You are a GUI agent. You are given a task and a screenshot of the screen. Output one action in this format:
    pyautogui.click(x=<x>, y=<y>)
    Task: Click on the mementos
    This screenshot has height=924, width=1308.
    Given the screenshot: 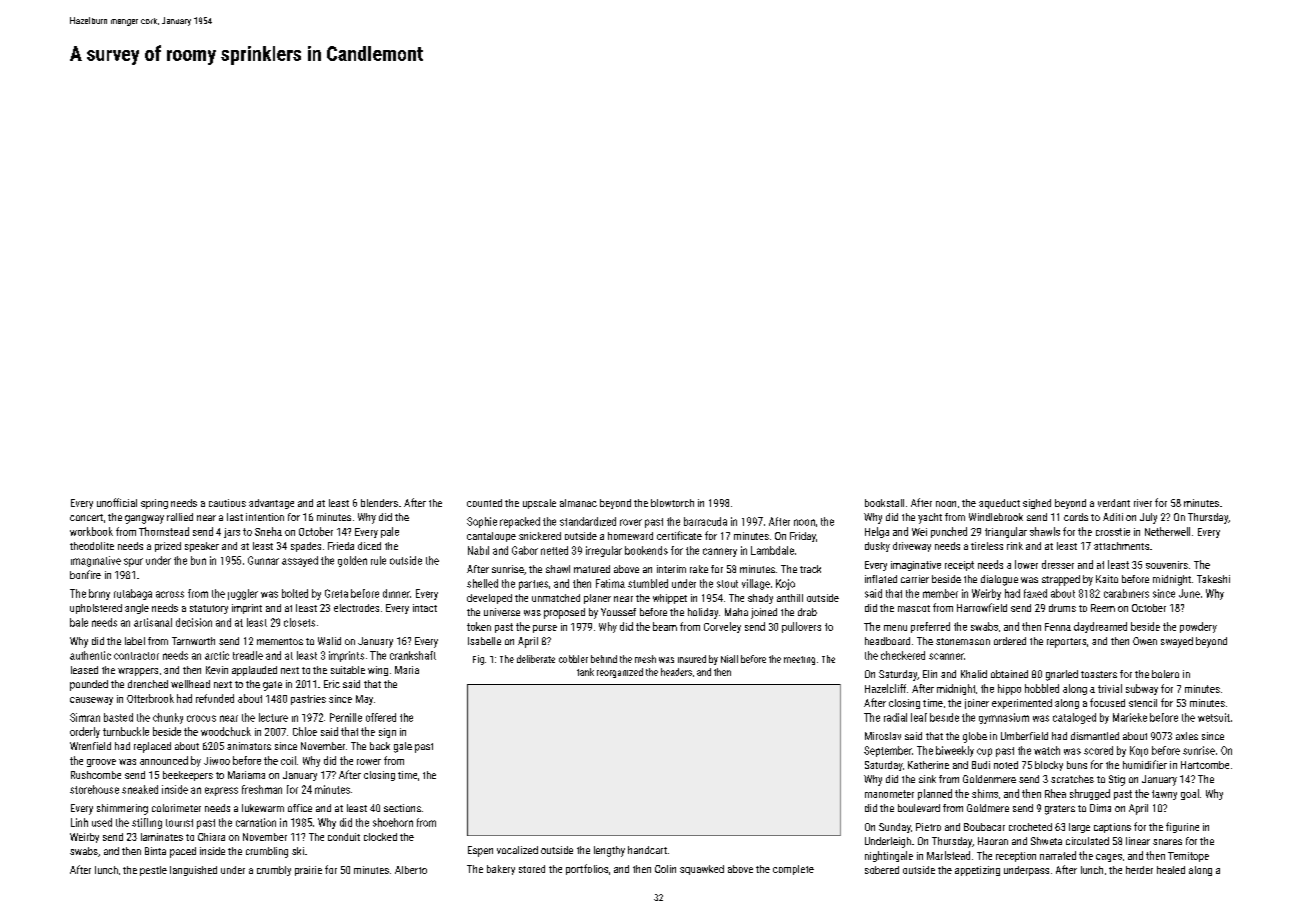 What is the action you would take?
    pyautogui.click(x=280, y=641)
